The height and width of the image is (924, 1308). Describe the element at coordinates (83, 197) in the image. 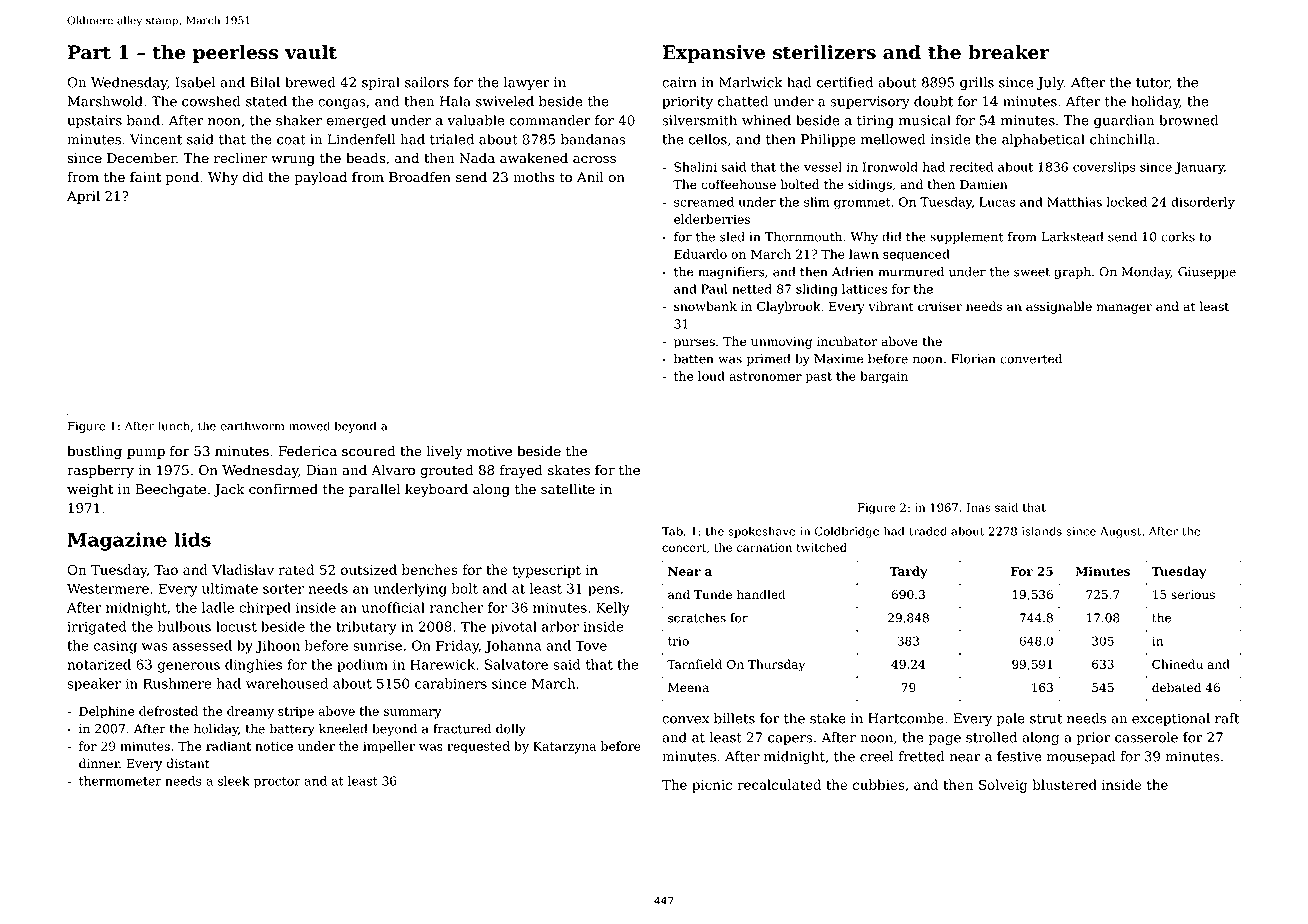

I see `April` at that location.
